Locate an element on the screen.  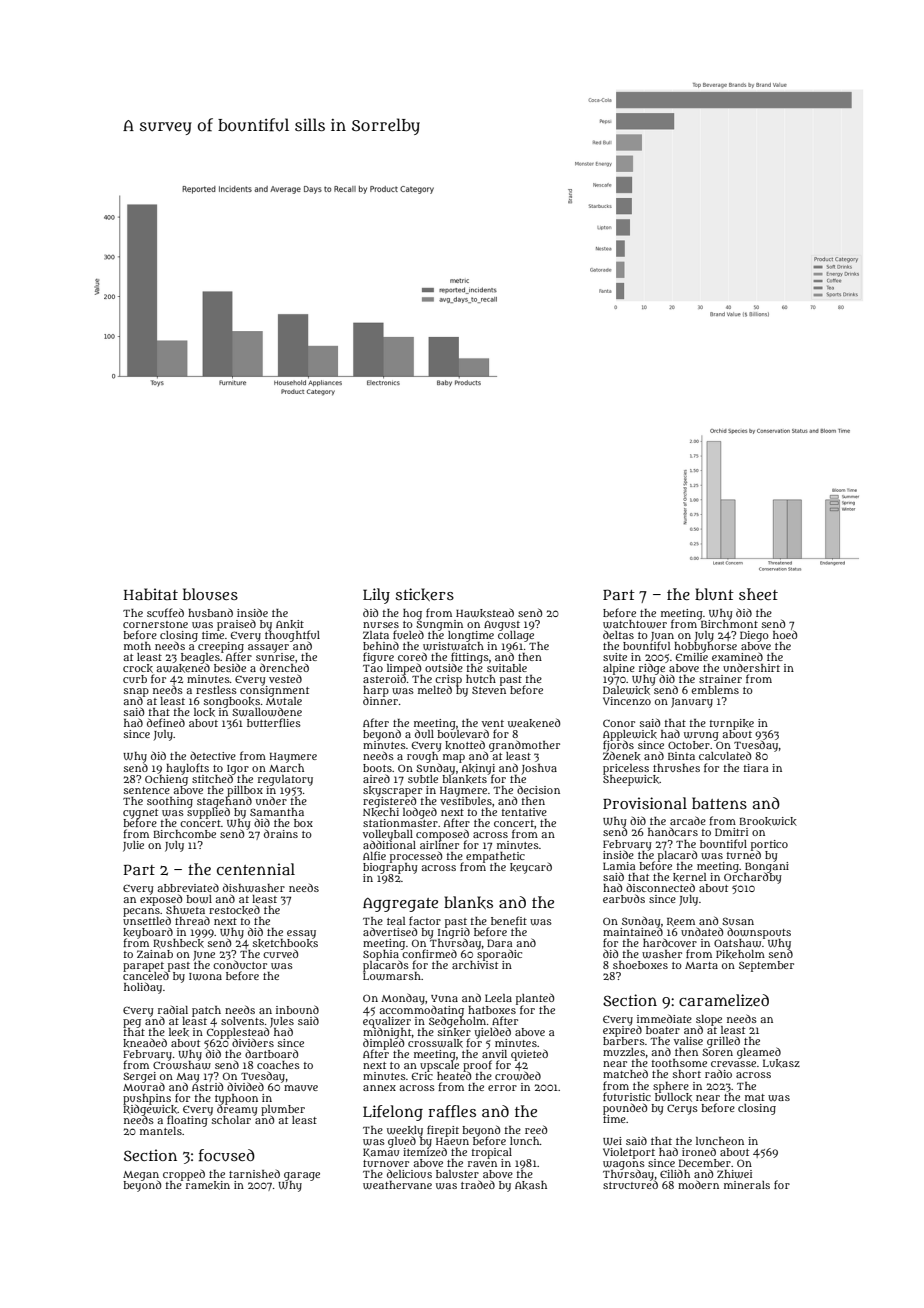
Zlata is located at coordinates (376, 635).
